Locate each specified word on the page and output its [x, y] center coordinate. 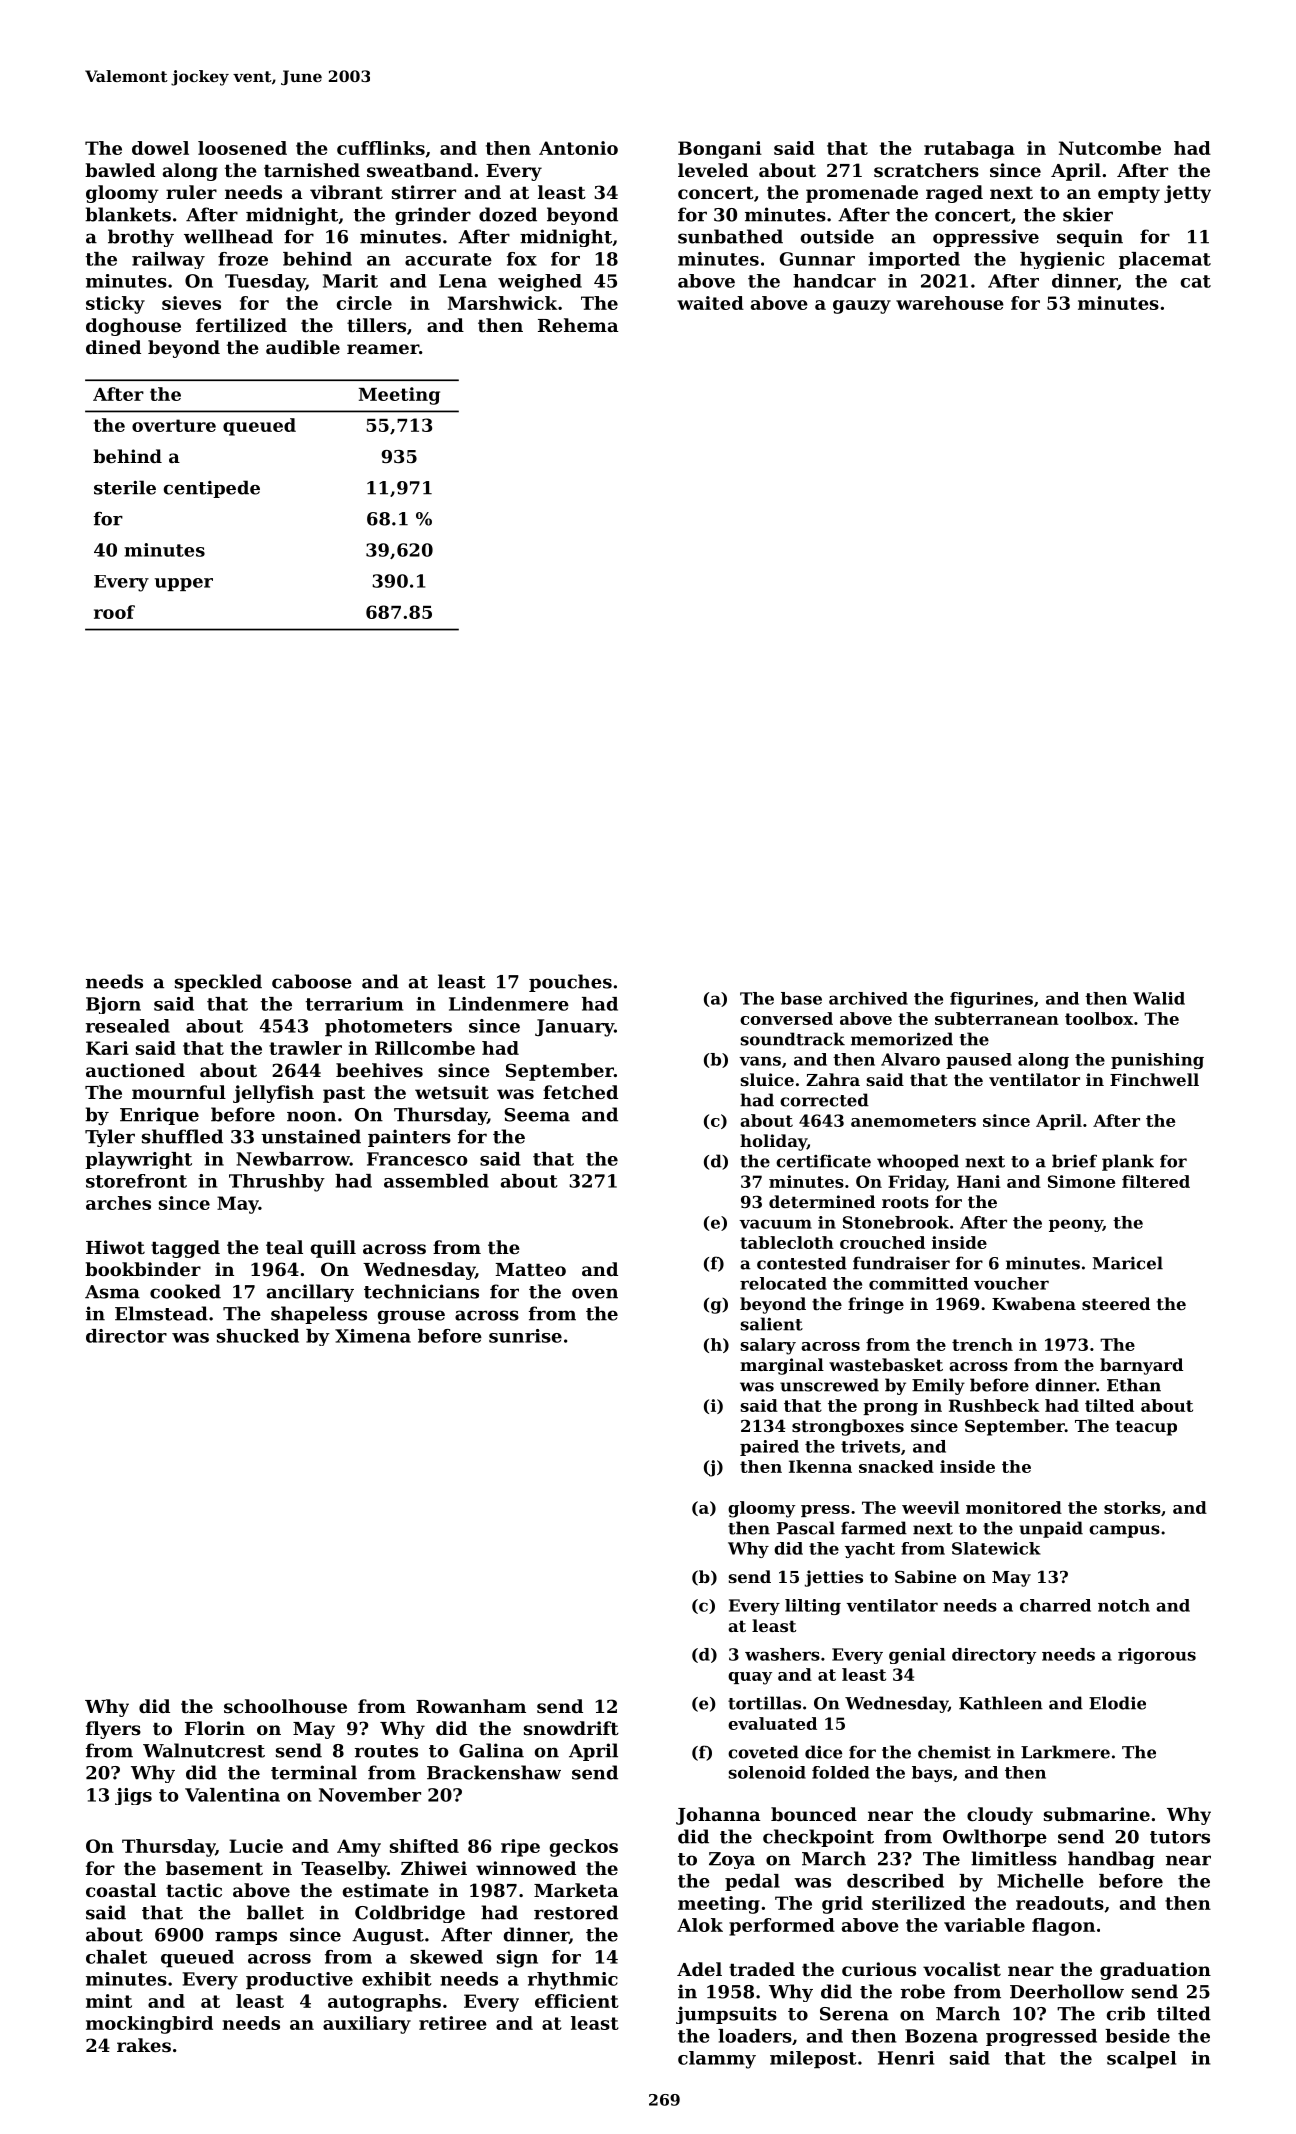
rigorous [1157, 1656]
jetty [1187, 194]
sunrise [525, 1336]
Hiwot [115, 1247]
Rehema [578, 325]
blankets [128, 214]
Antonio [578, 148]
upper [183, 584]
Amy [359, 1848]
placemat [1165, 260]
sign [517, 1959]
